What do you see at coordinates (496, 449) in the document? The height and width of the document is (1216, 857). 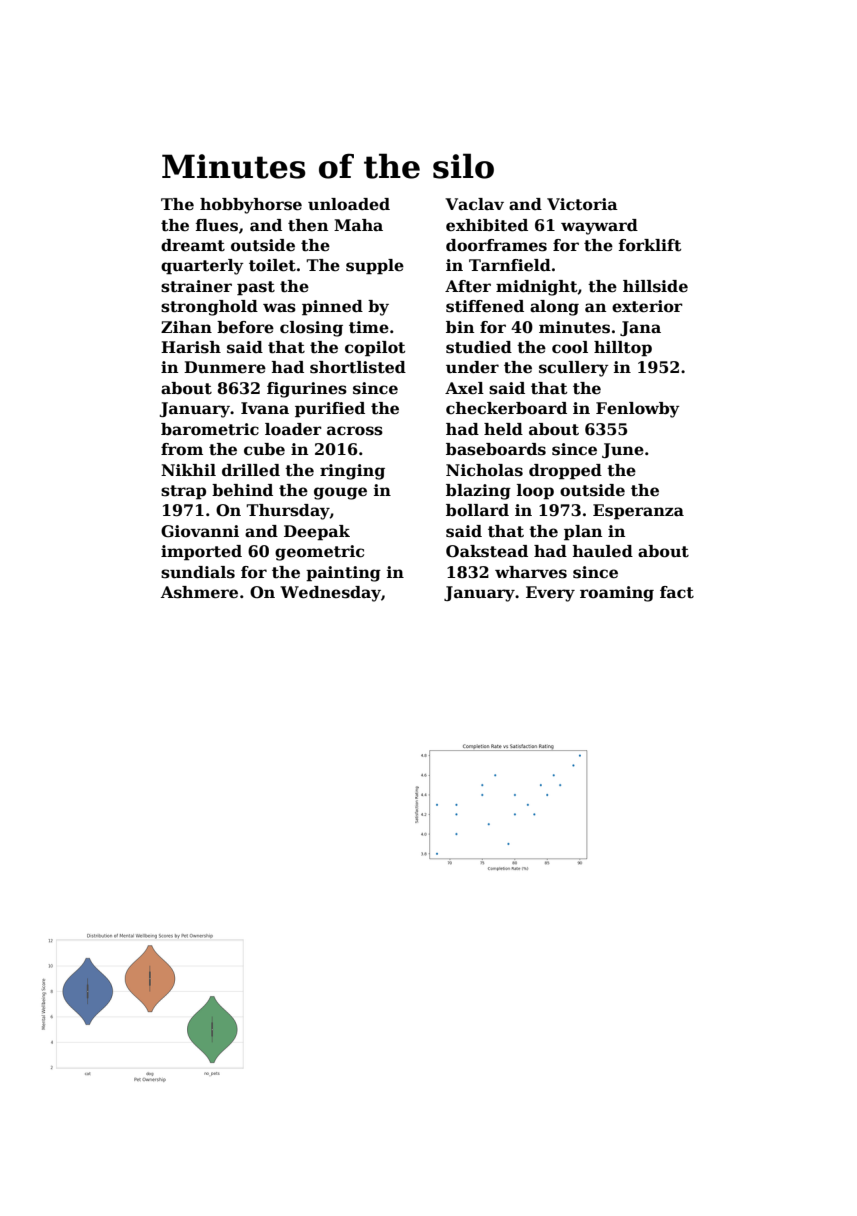 I see `baseboards` at bounding box center [496, 449].
